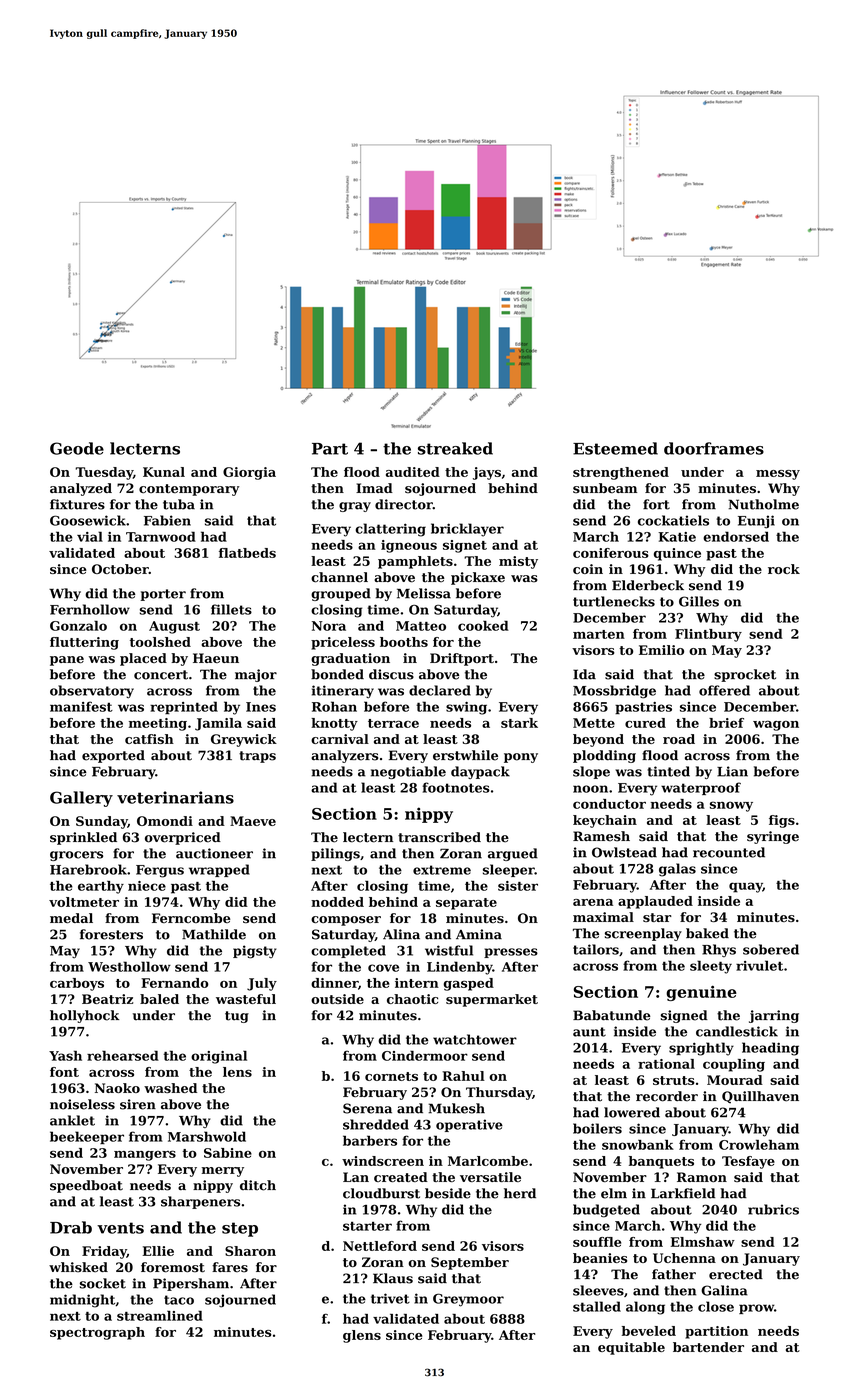 The image size is (849, 1400). What do you see at coordinates (596, 949) in the page?
I see `tailors` at bounding box center [596, 949].
